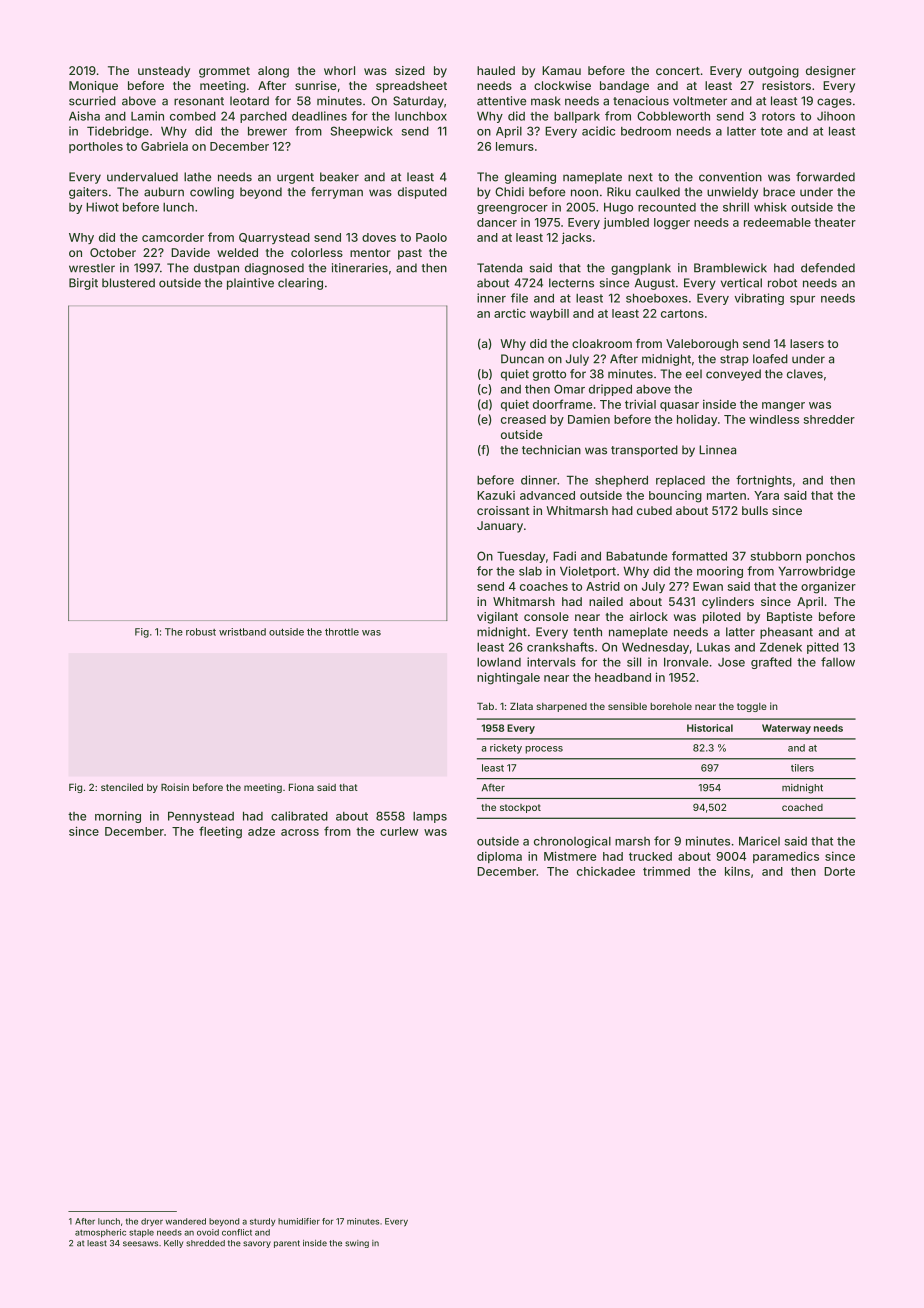  Describe the element at coordinates (185, 1221) in the image. I see `wandered` at that location.
